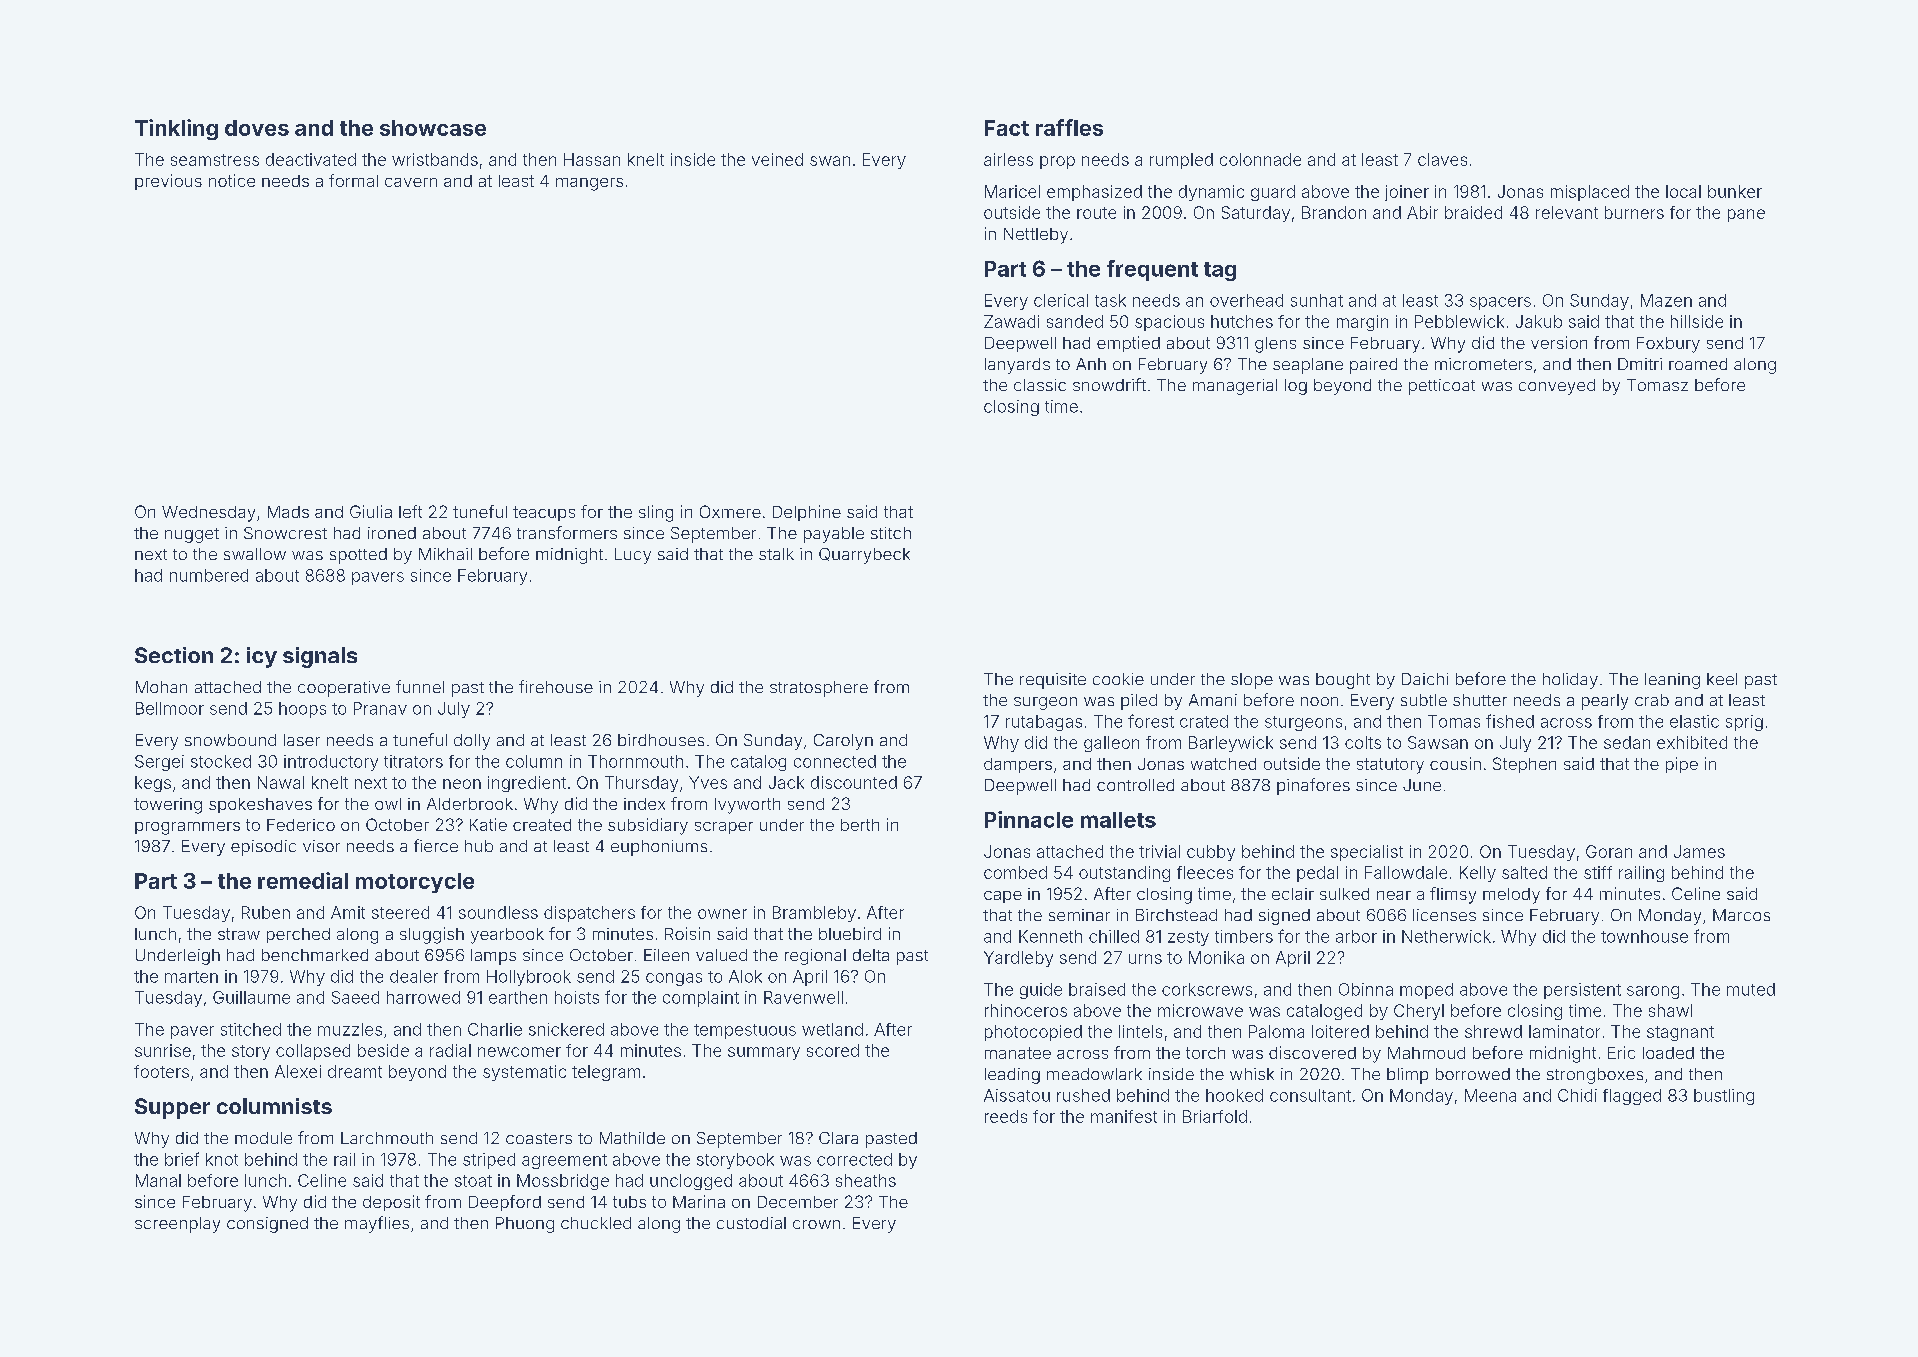 The image size is (1918, 1357). I want to click on emphasized, so click(1094, 193).
